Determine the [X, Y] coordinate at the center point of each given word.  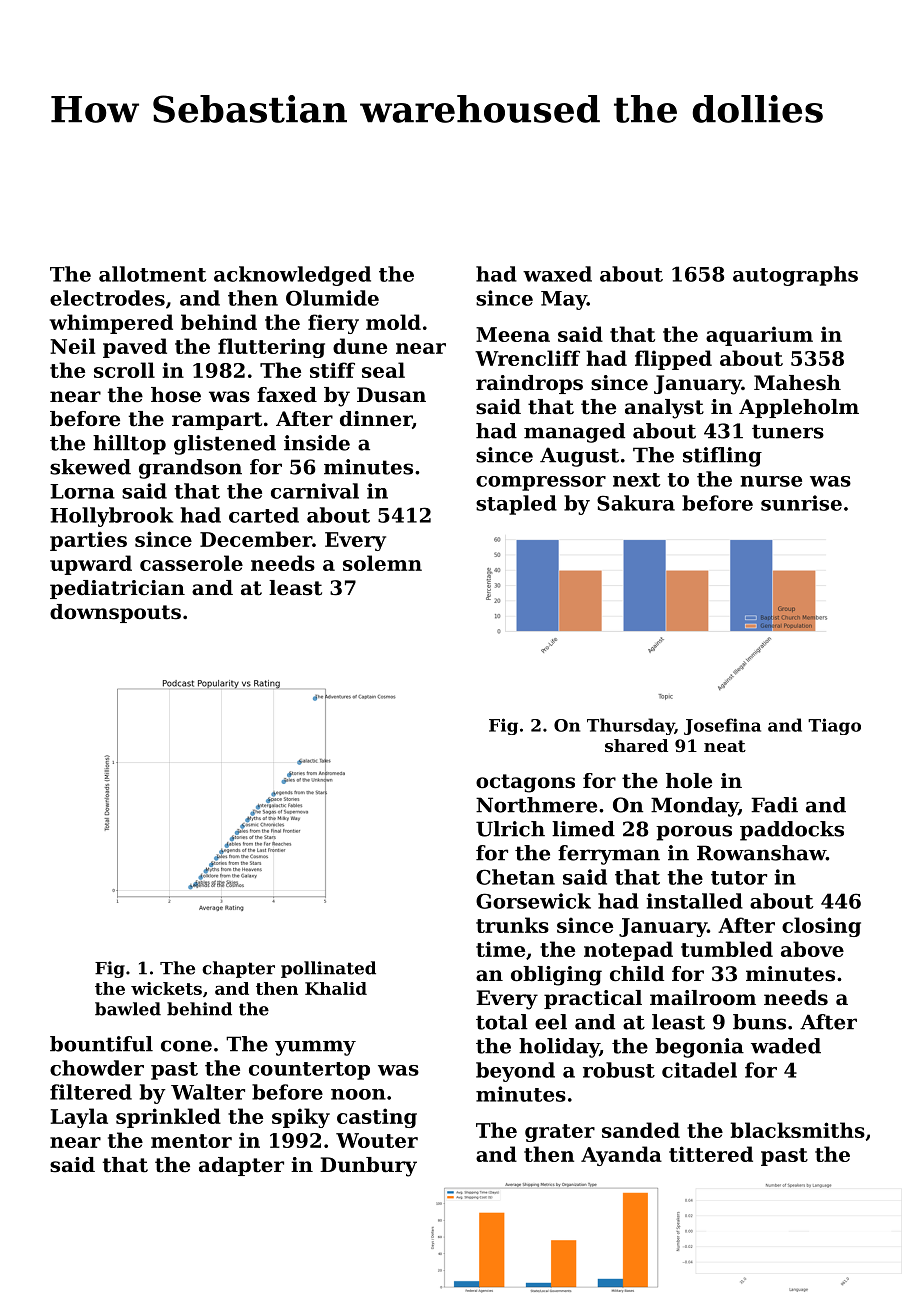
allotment [152, 274]
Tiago [834, 726]
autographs [795, 276]
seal [383, 370]
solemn [382, 563]
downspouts [115, 613]
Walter [208, 1092]
